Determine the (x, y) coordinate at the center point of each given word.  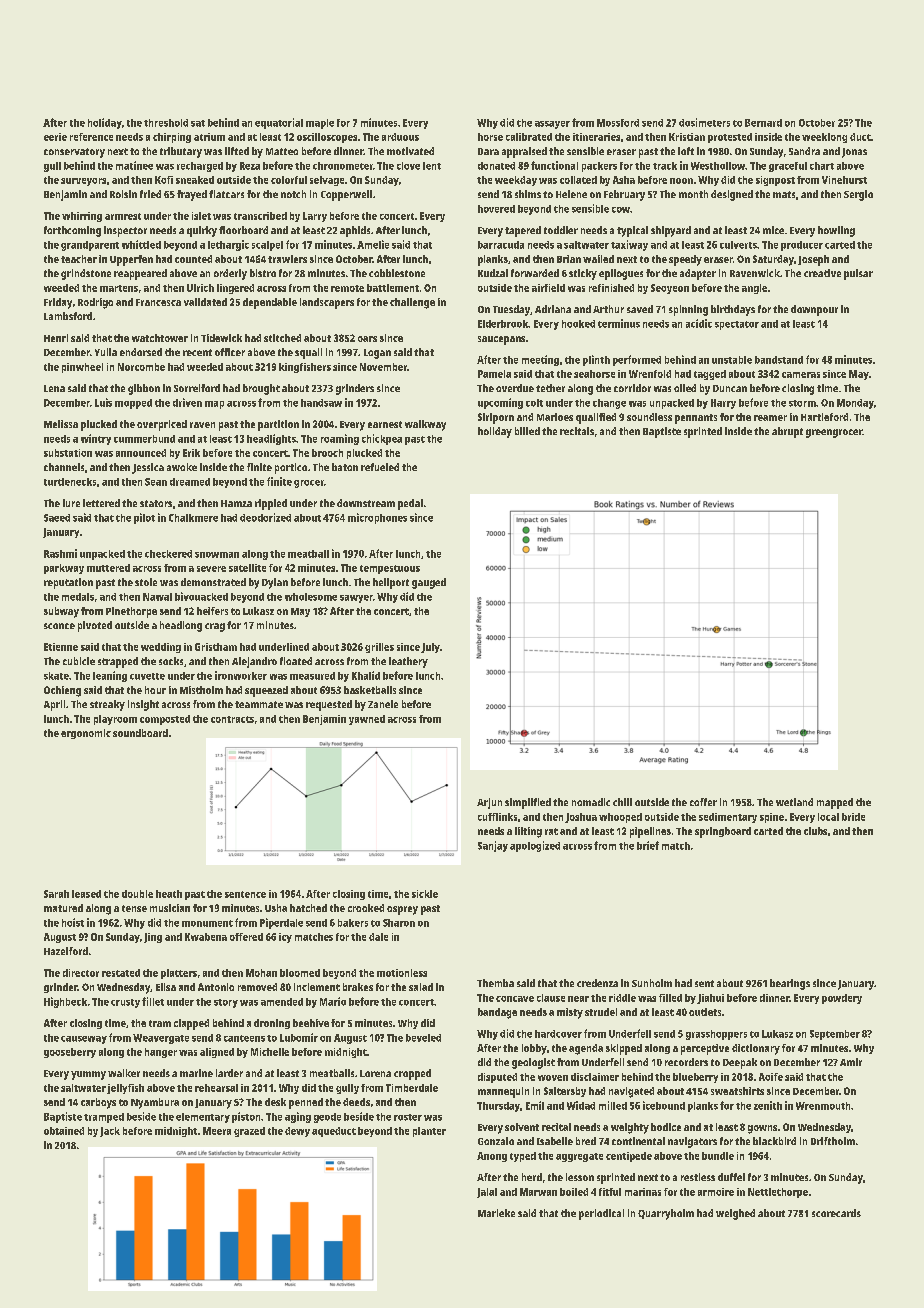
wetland (794, 802)
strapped (118, 662)
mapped (835, 803)
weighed (735, 1214)
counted (193, 259)
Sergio (858, 195)
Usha (276, 908)
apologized (535, 846)
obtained (64, 1131)
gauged (429, 583)
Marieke (496, 1213)
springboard (723, 832)
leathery (408, 662)
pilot (144, 518)
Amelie (373, 244)
